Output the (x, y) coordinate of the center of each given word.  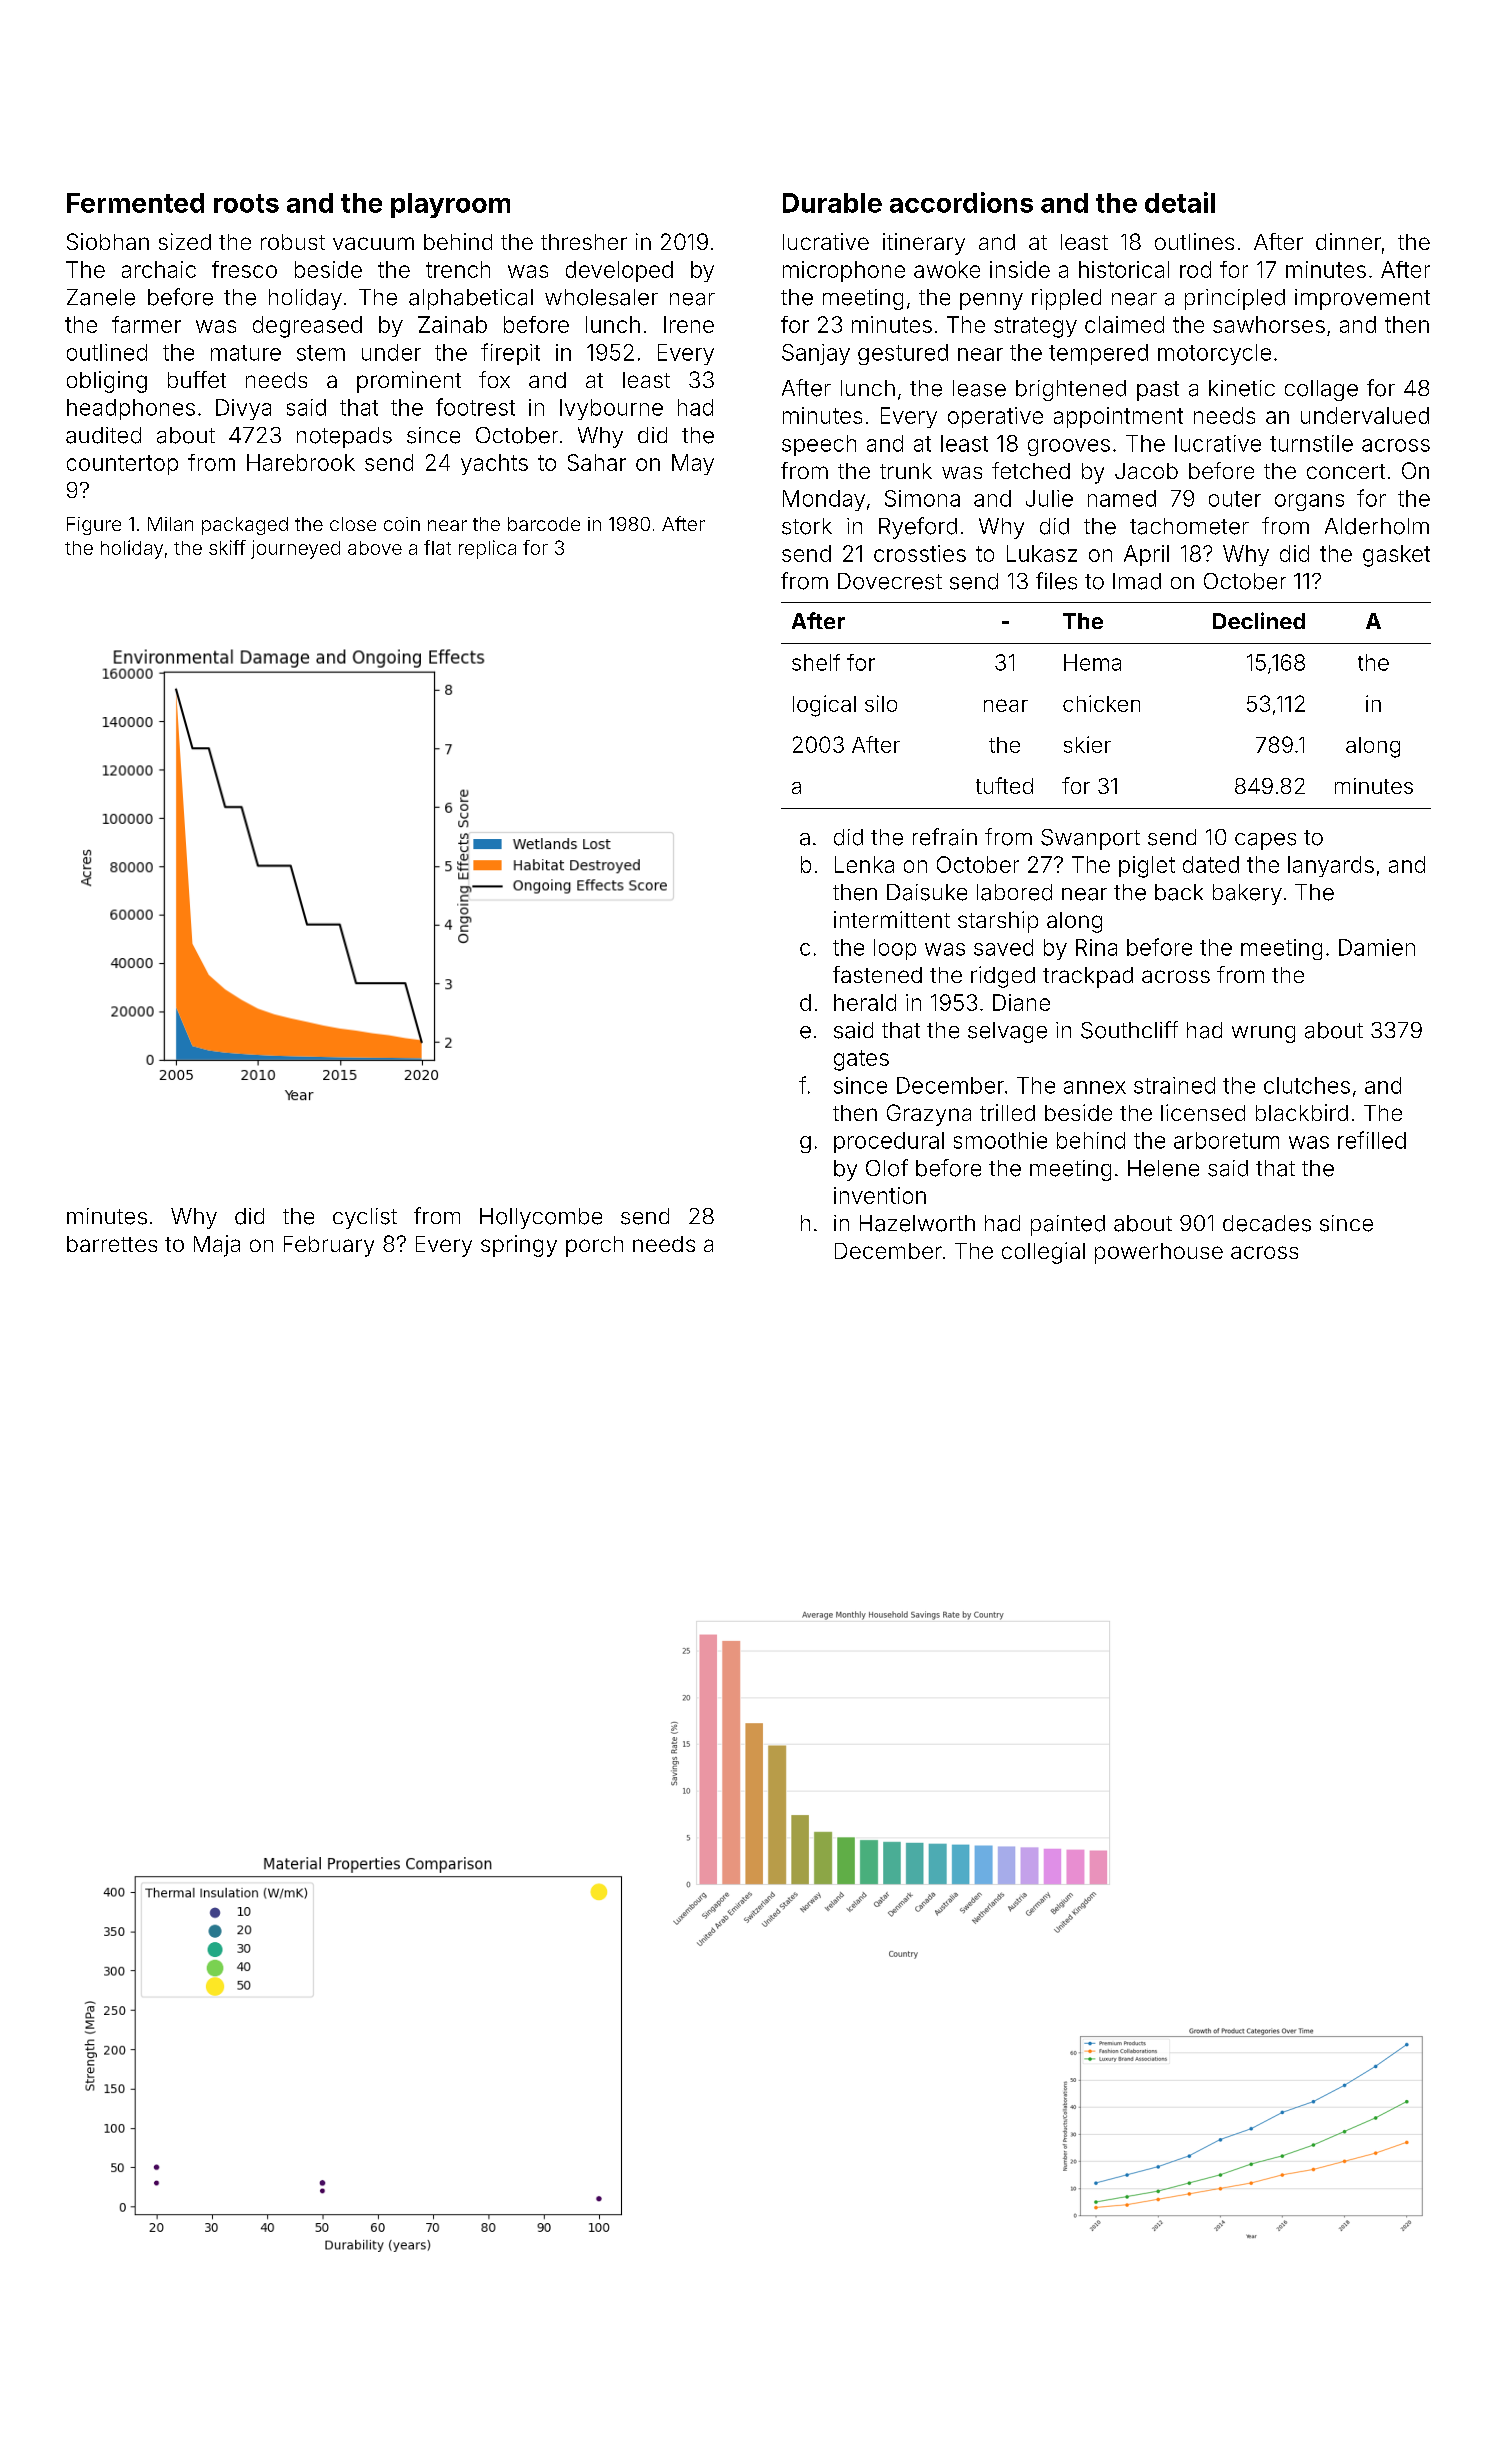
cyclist (365, 1218)
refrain (945, 837)
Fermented (135, 203)
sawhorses (1269, 324)
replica (487, 549)
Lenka (864, 864)
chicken (1101, 703)
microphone (844, 271)
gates (861, 1060)
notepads (344, 437)
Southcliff (1129, 1030)
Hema (1092, 662)
